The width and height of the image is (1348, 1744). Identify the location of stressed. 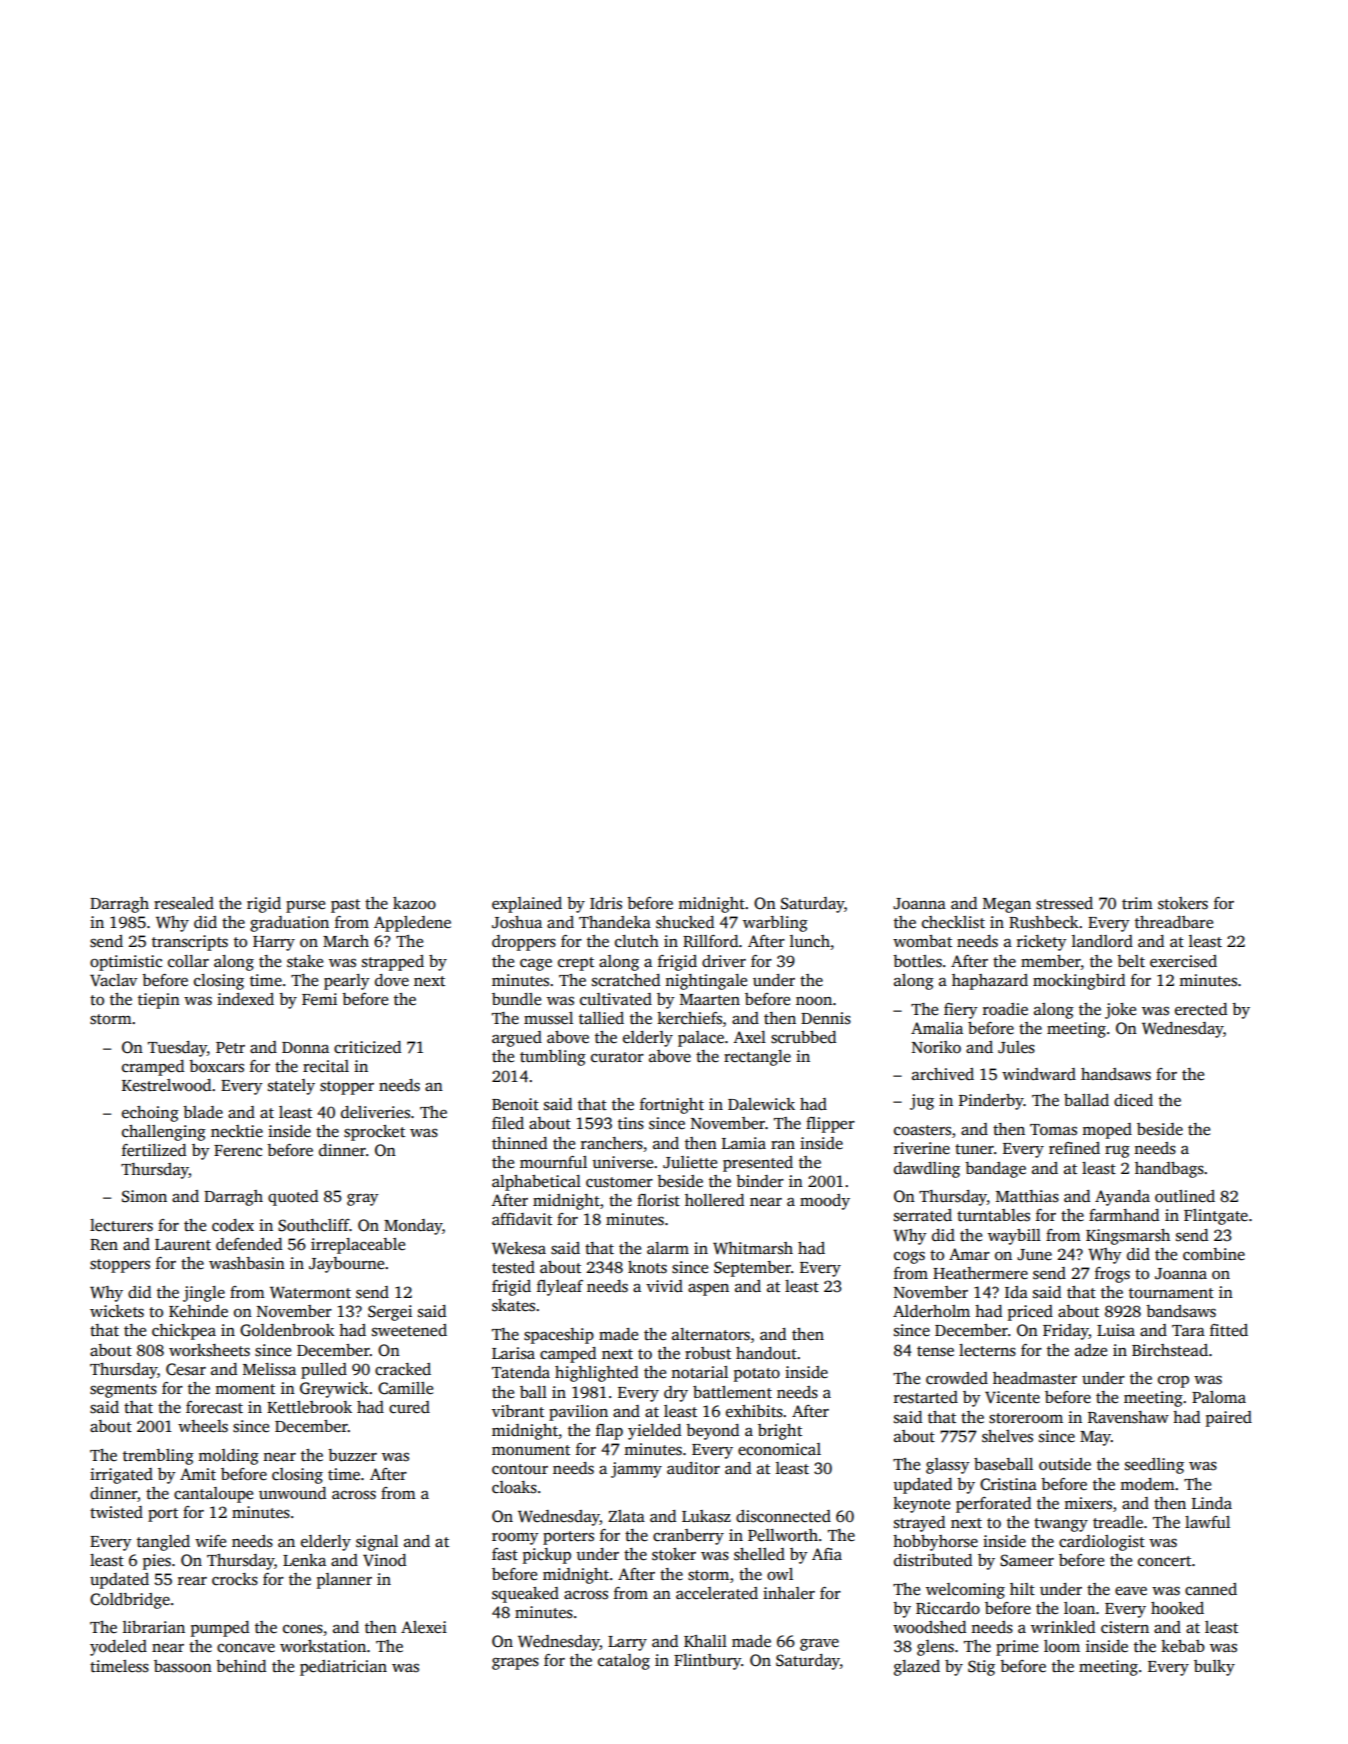
(1064, 903).
